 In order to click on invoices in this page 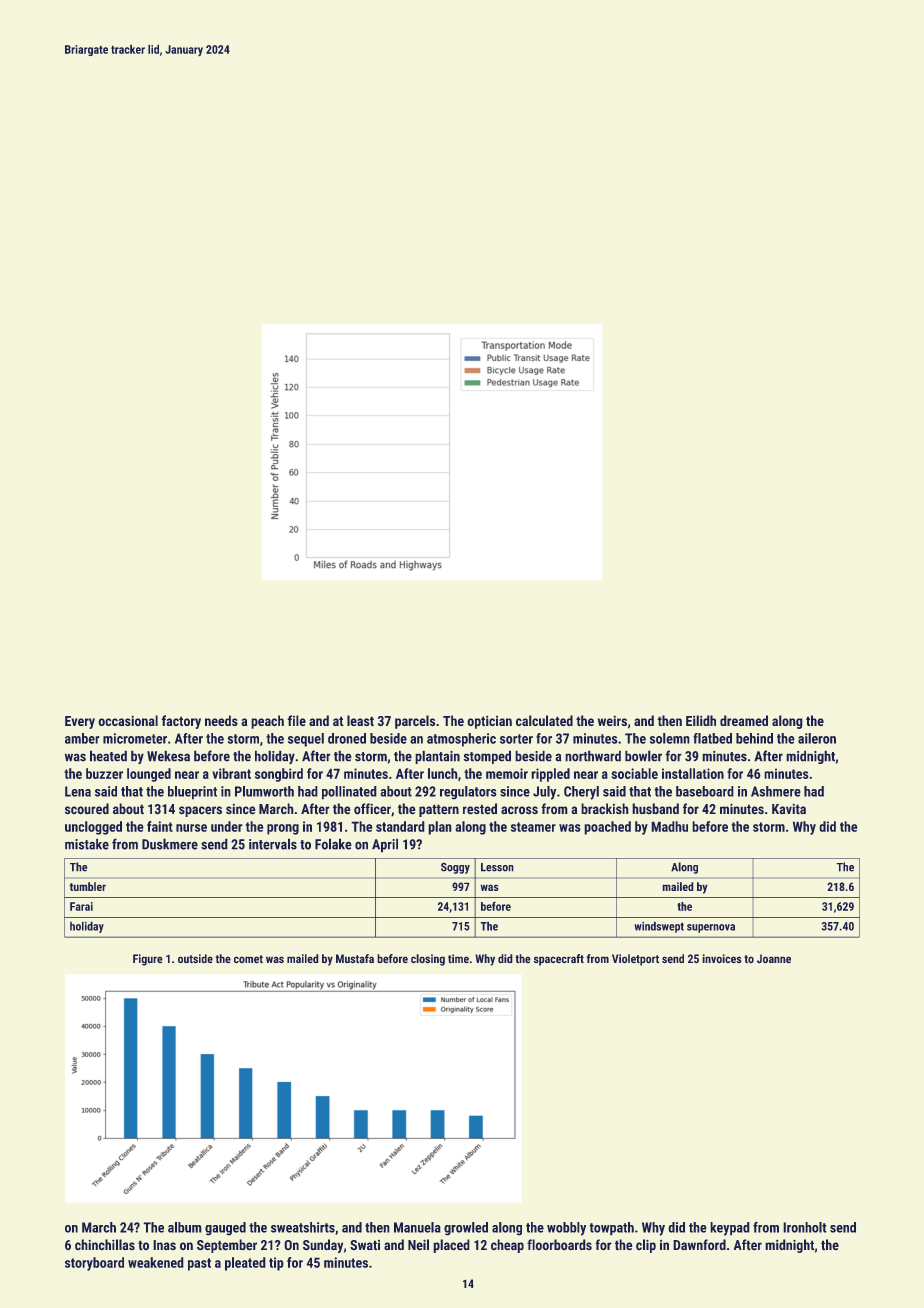, I will do `click(722, 958)`.
